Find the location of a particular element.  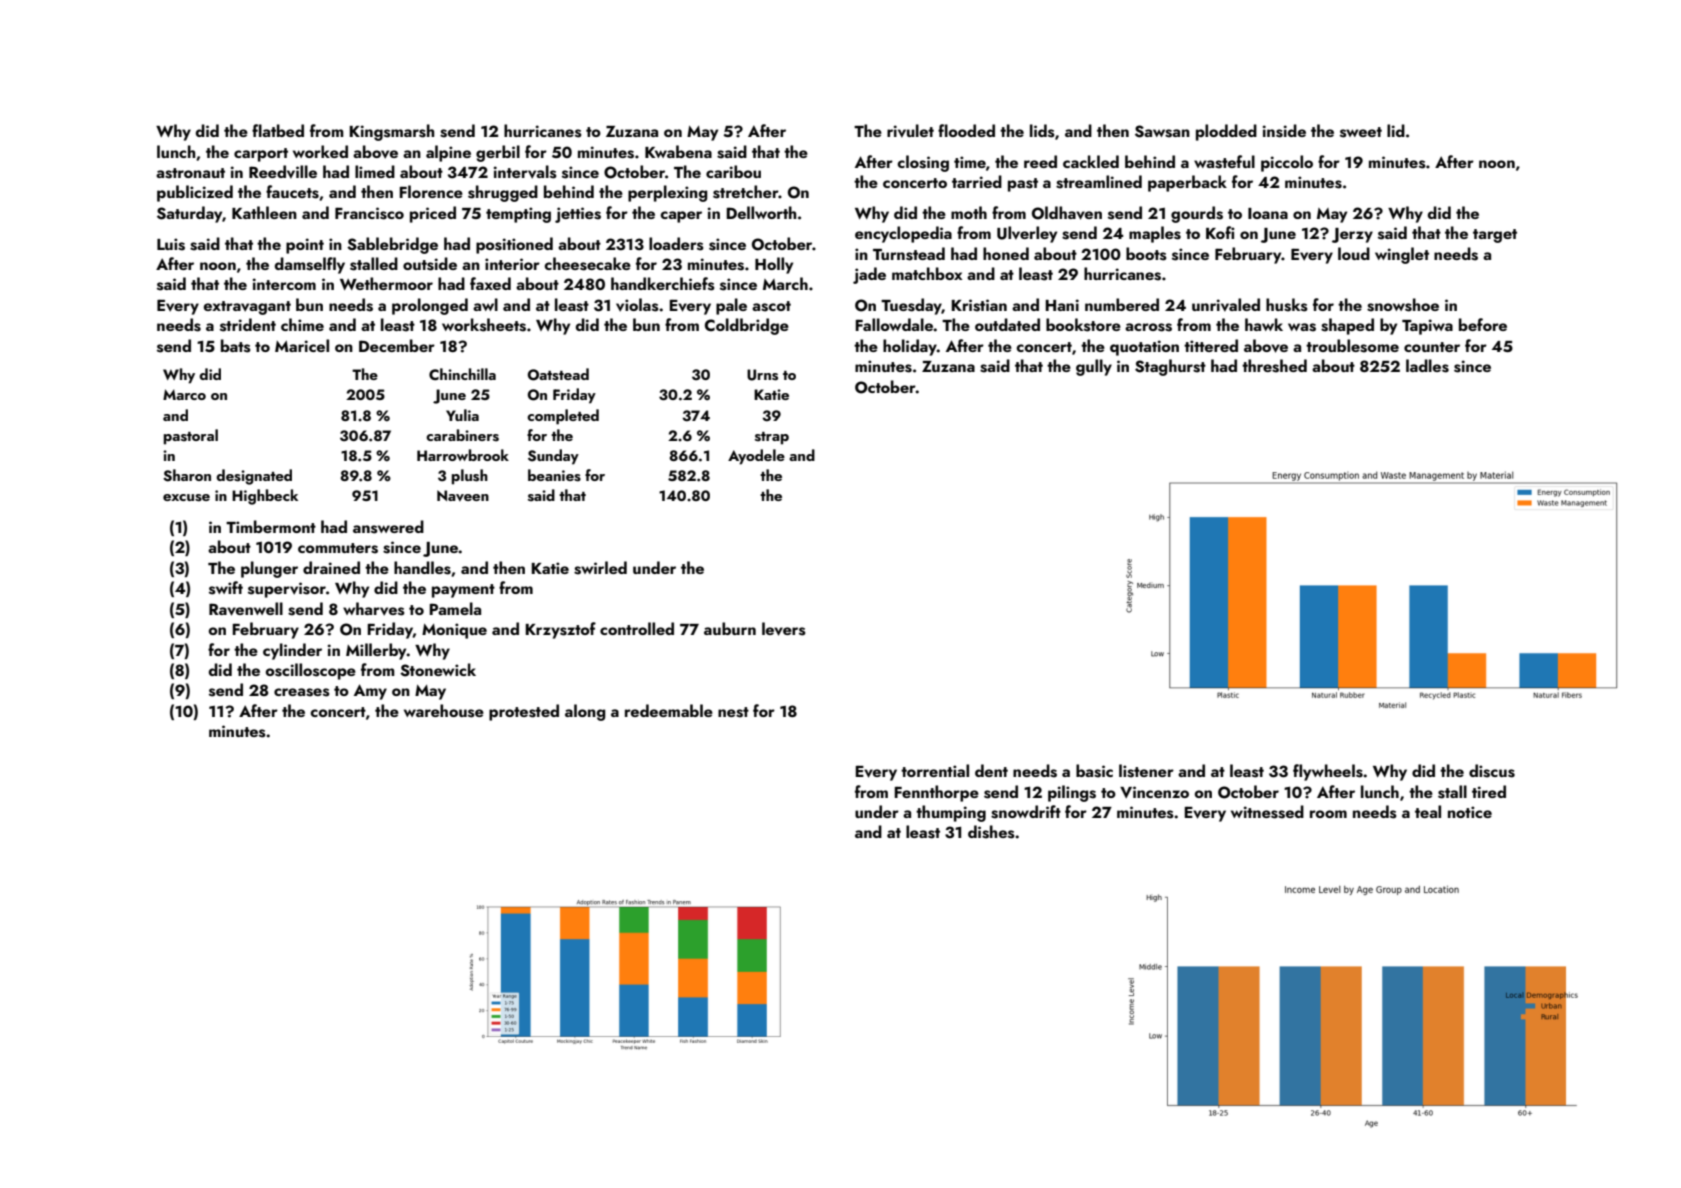

handles is located at coordinates (422, 568).
